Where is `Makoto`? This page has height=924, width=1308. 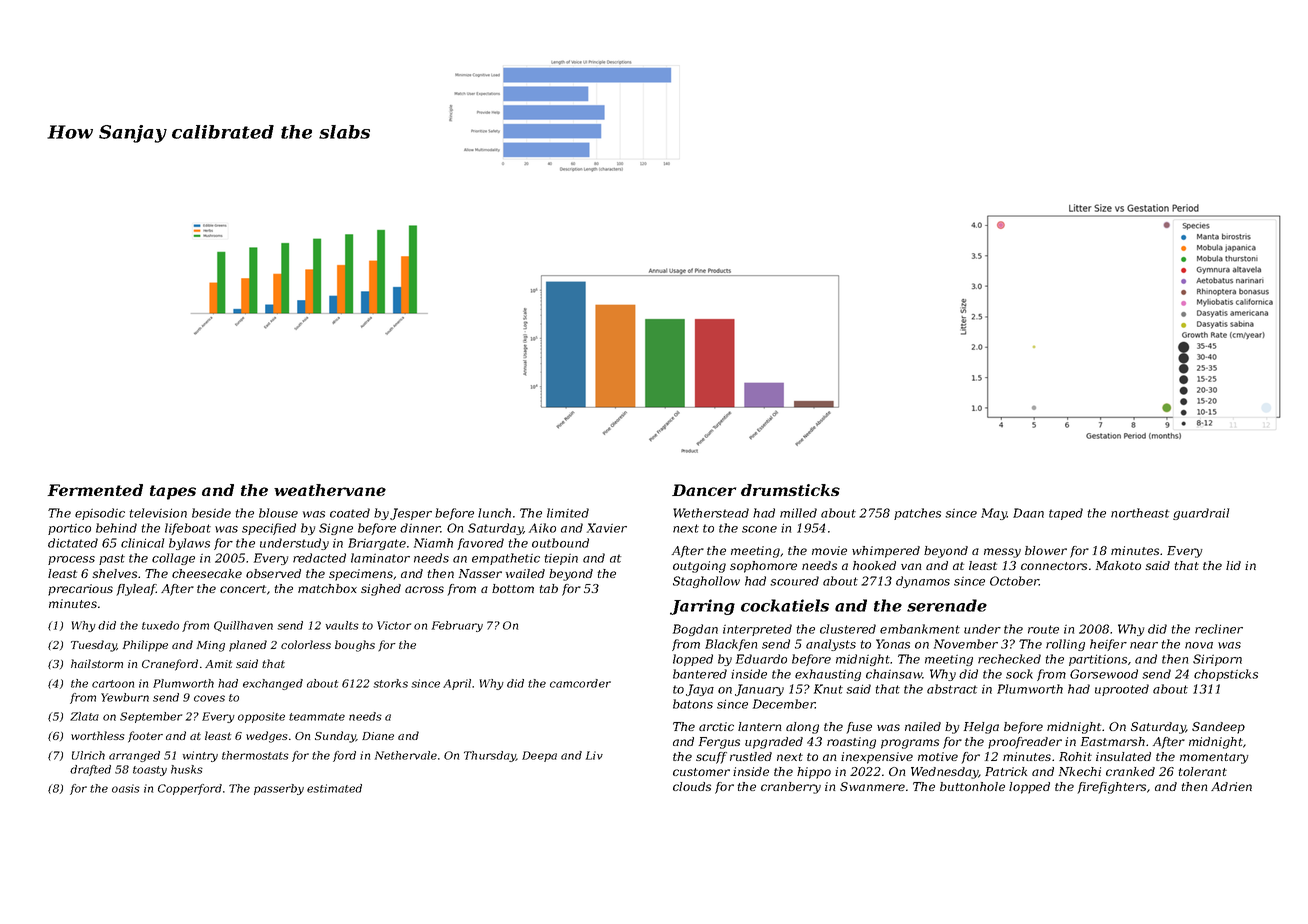
Makoto is located at coordinates (1118, 565).
